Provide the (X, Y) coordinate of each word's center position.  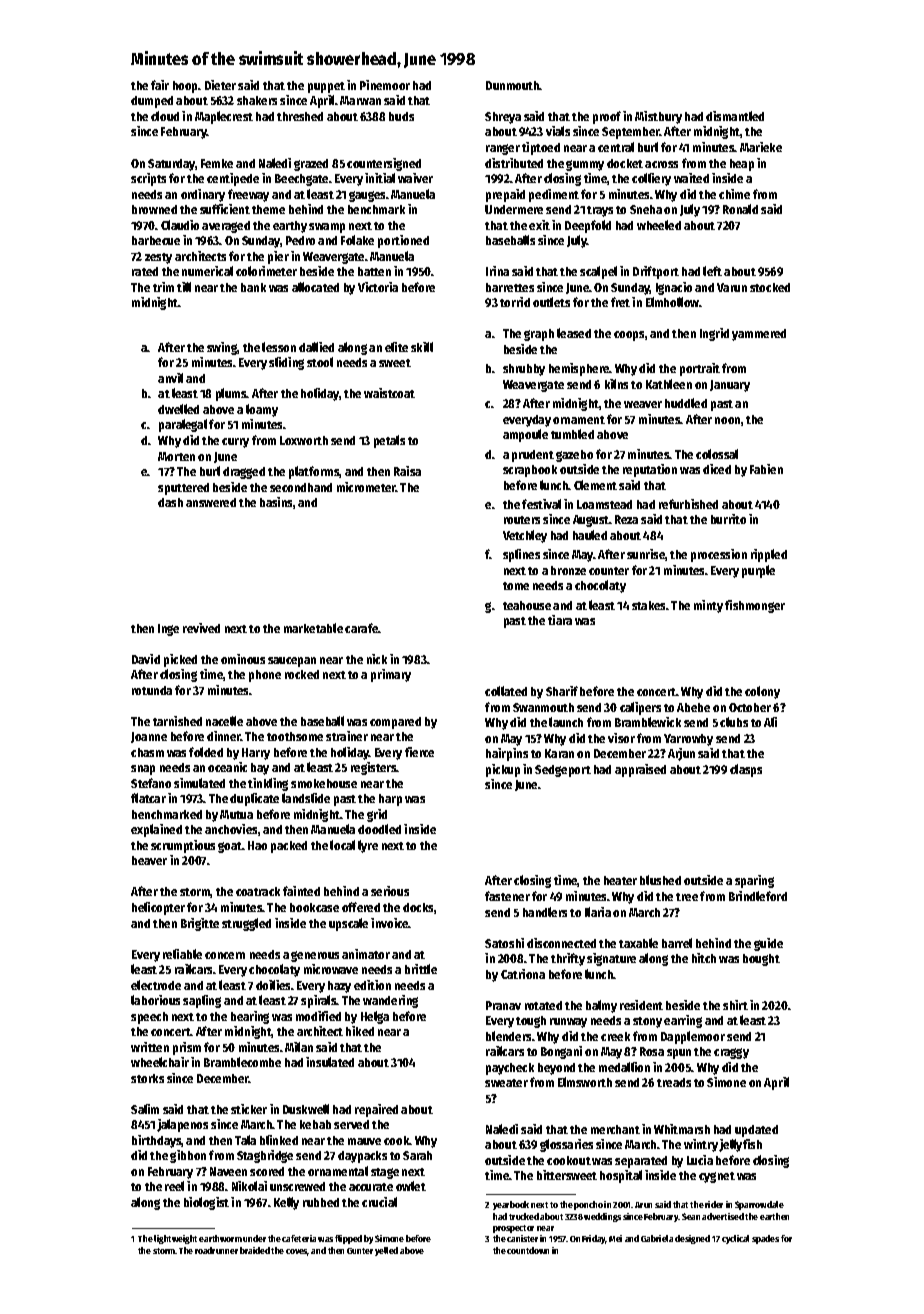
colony (762, 692)
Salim (145, 1109)
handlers (545, 912)
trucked (524, 1216)
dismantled (735, 116)
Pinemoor (385, 85)
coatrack (258, 891)
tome (516, 586)
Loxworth (304, 440)
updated (756, 1131)
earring (683, 1021)
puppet (326, 87)
